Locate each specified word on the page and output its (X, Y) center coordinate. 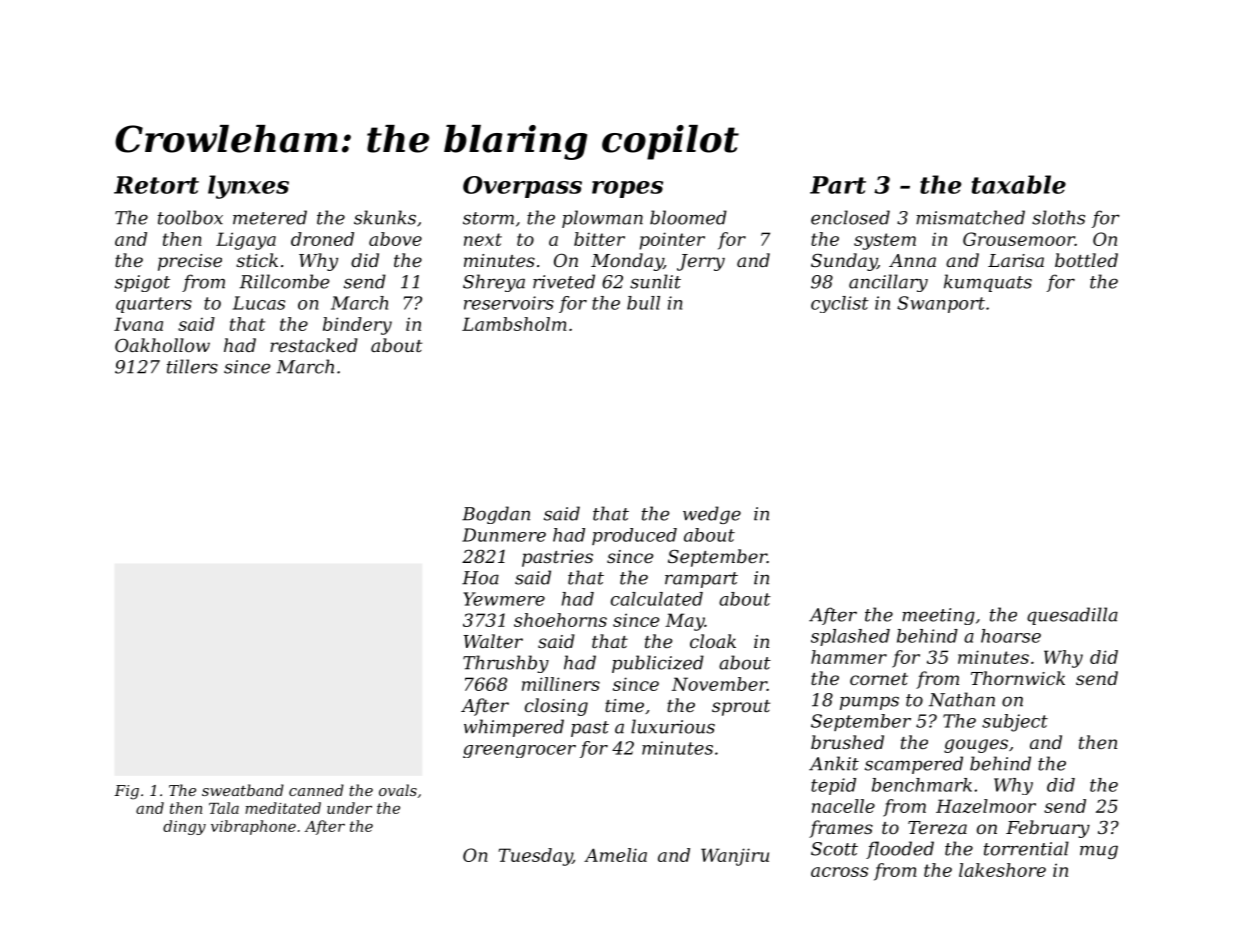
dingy (184, 827)
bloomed (688, 217)
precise (190, 262)
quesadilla (1072, 616)
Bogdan (496, 515)
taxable (1019, 184)
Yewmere (504, 599)
